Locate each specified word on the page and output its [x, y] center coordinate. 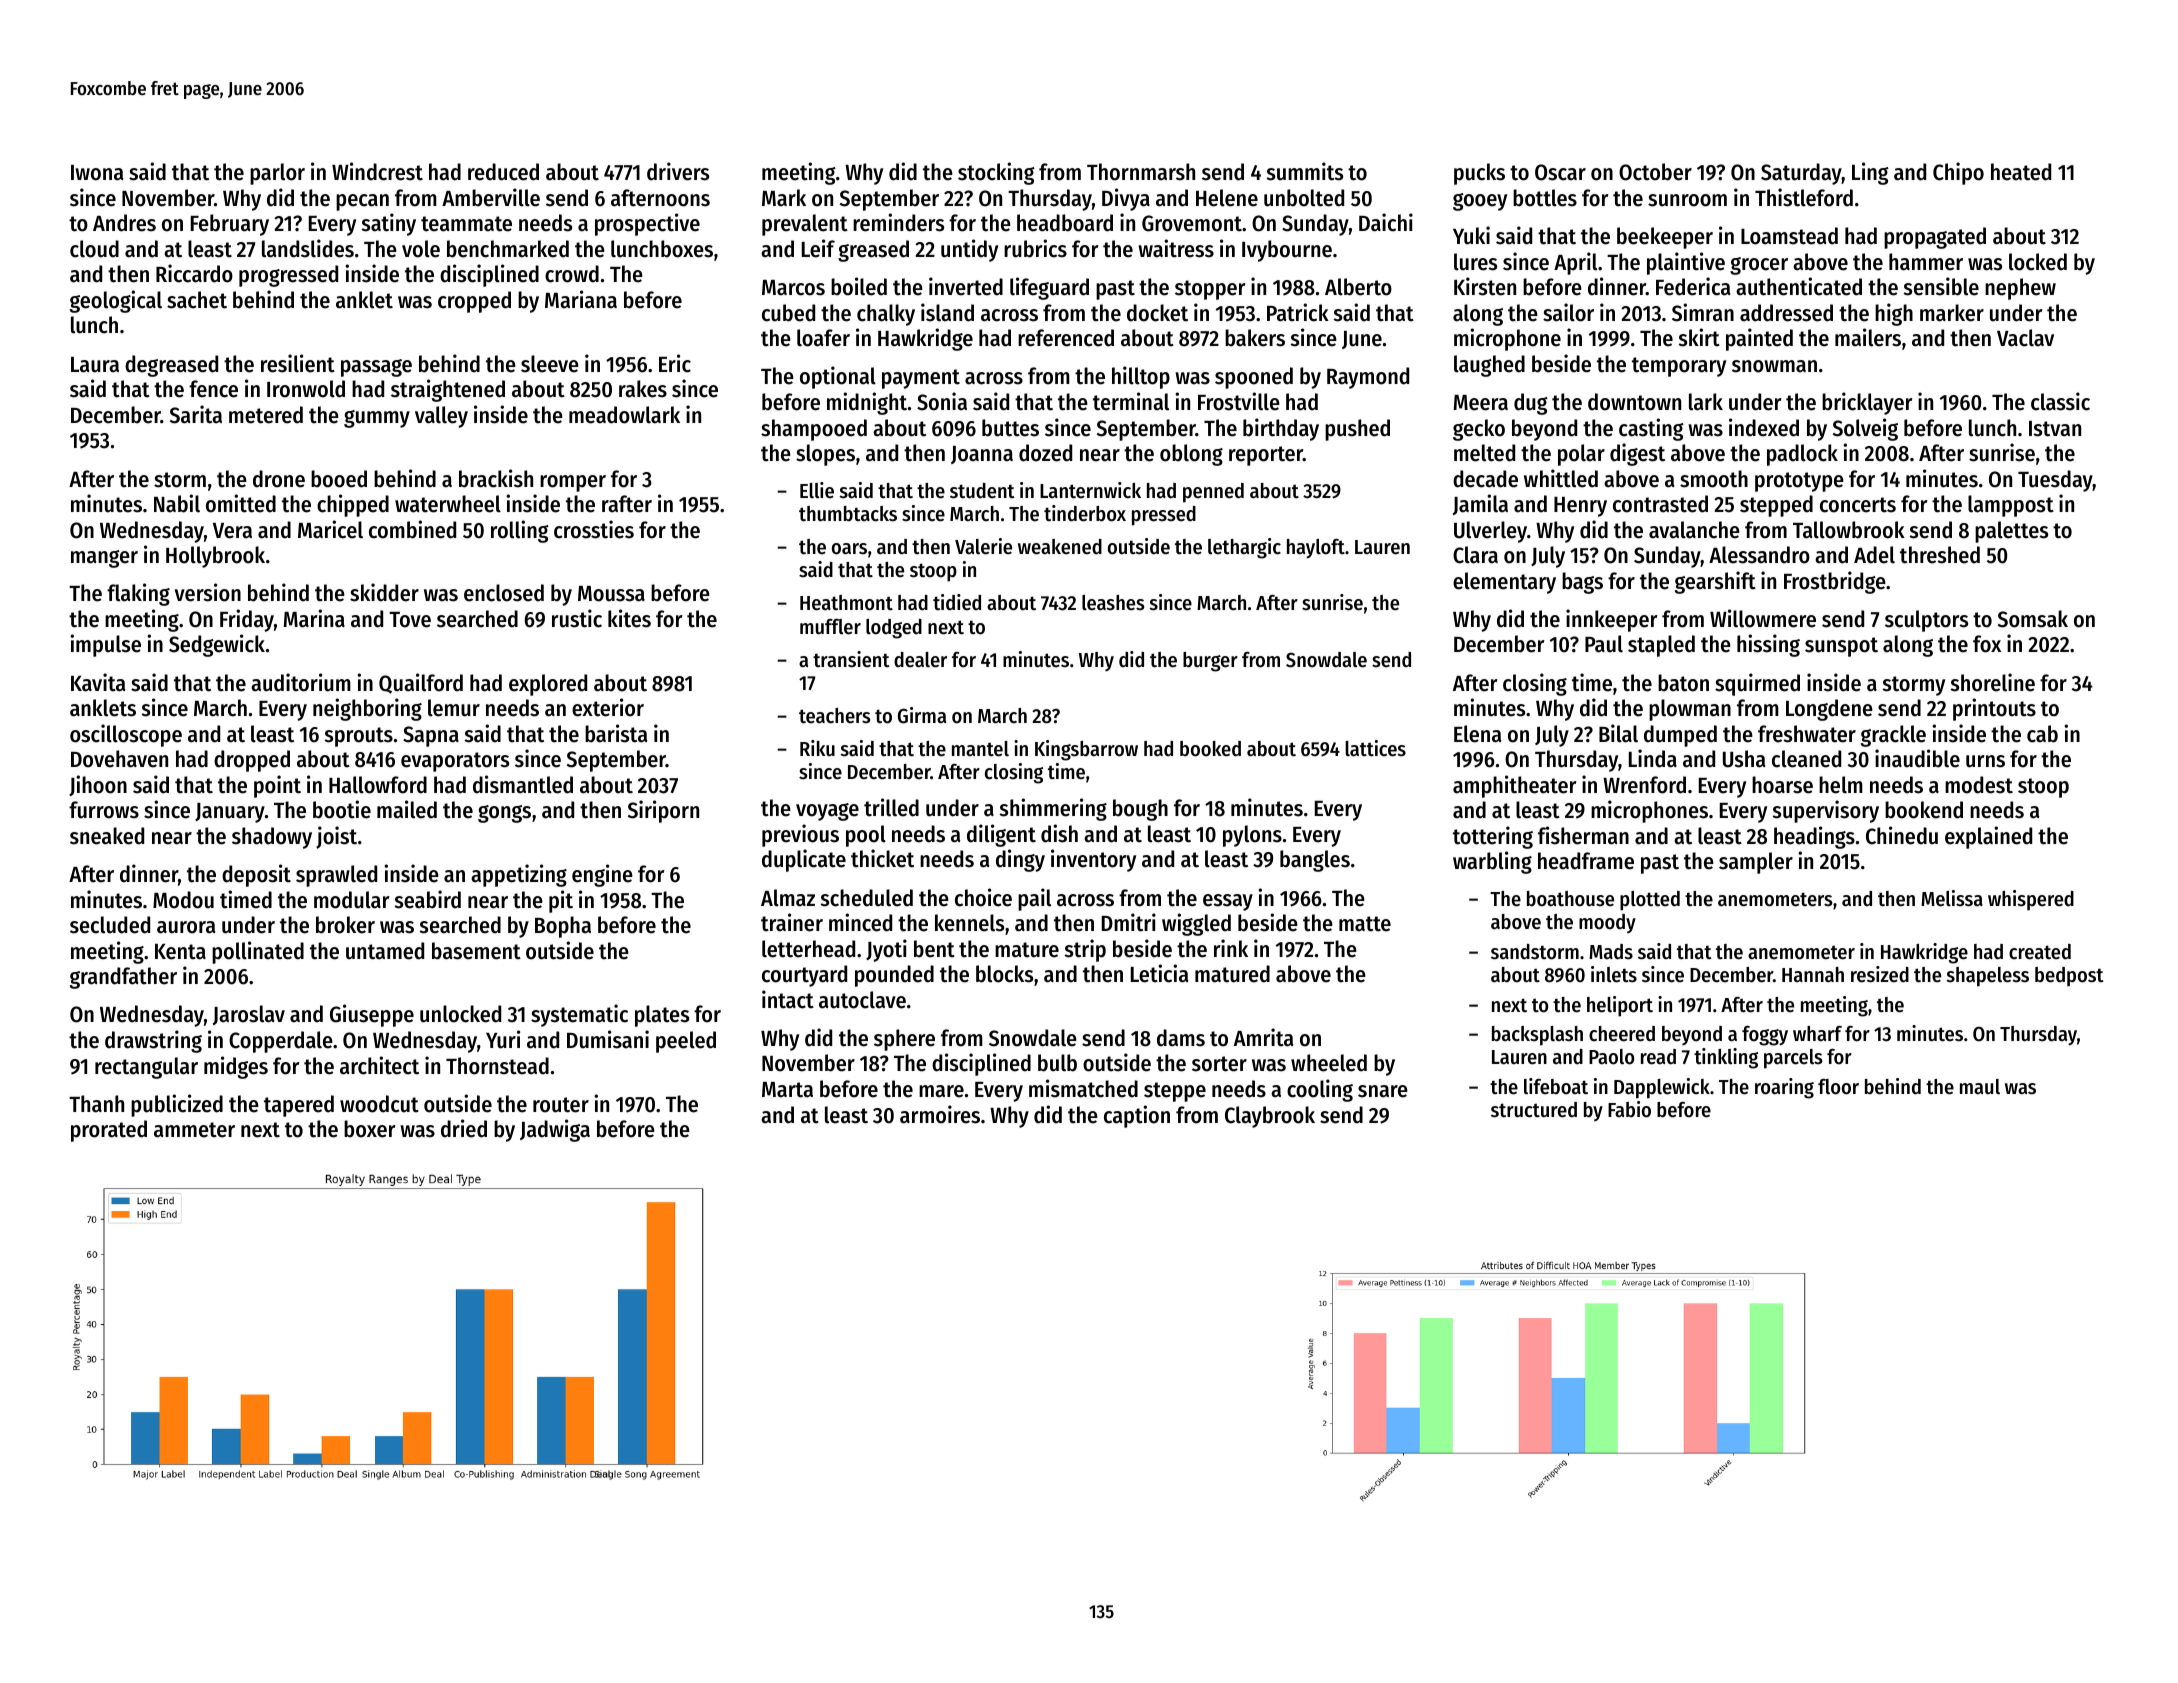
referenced [1066, 338]
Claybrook [1270, 1117]
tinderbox [1085, 513]
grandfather [123, 978]
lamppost [2011, 506]
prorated [109, 1131]
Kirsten [1485, 286]
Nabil [177, 503]
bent [934, 949]
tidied [957, 602]
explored [548, 685]
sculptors [1926, 621]
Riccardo [194, 273]
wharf [1817, 1033]
